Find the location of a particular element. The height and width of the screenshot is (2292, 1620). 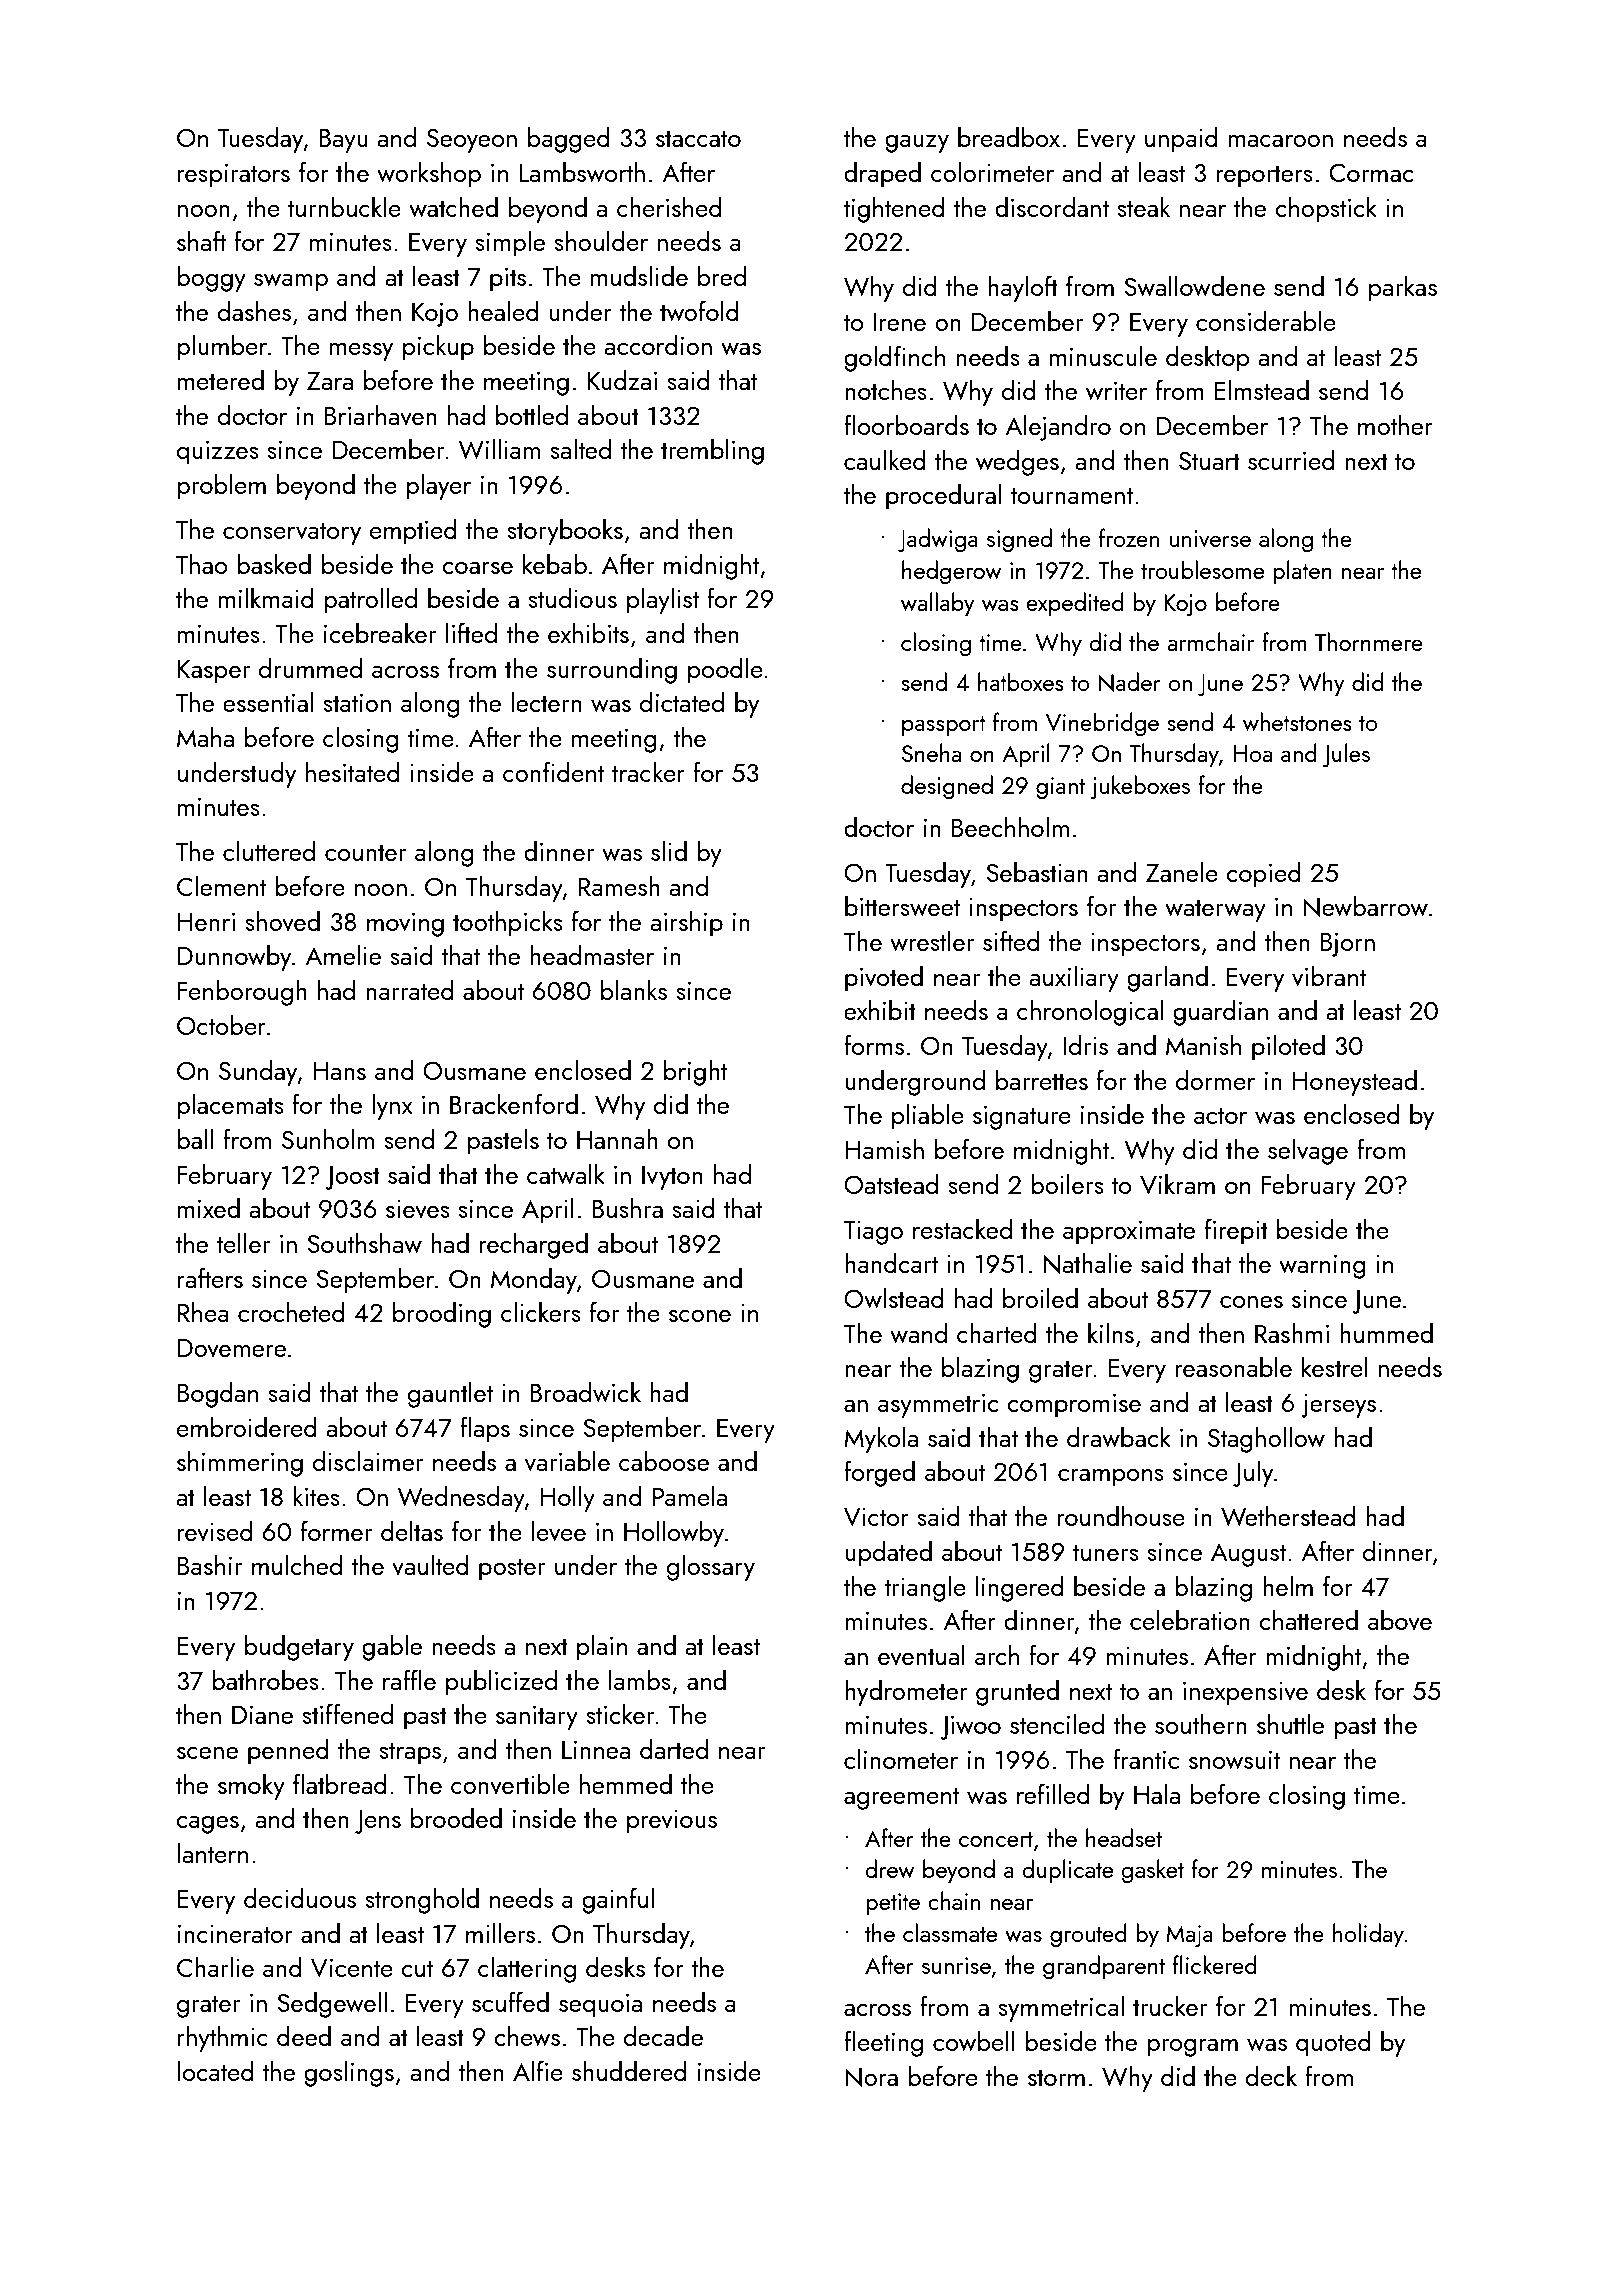

Owlstead is located at coordinates (894, 1298).
